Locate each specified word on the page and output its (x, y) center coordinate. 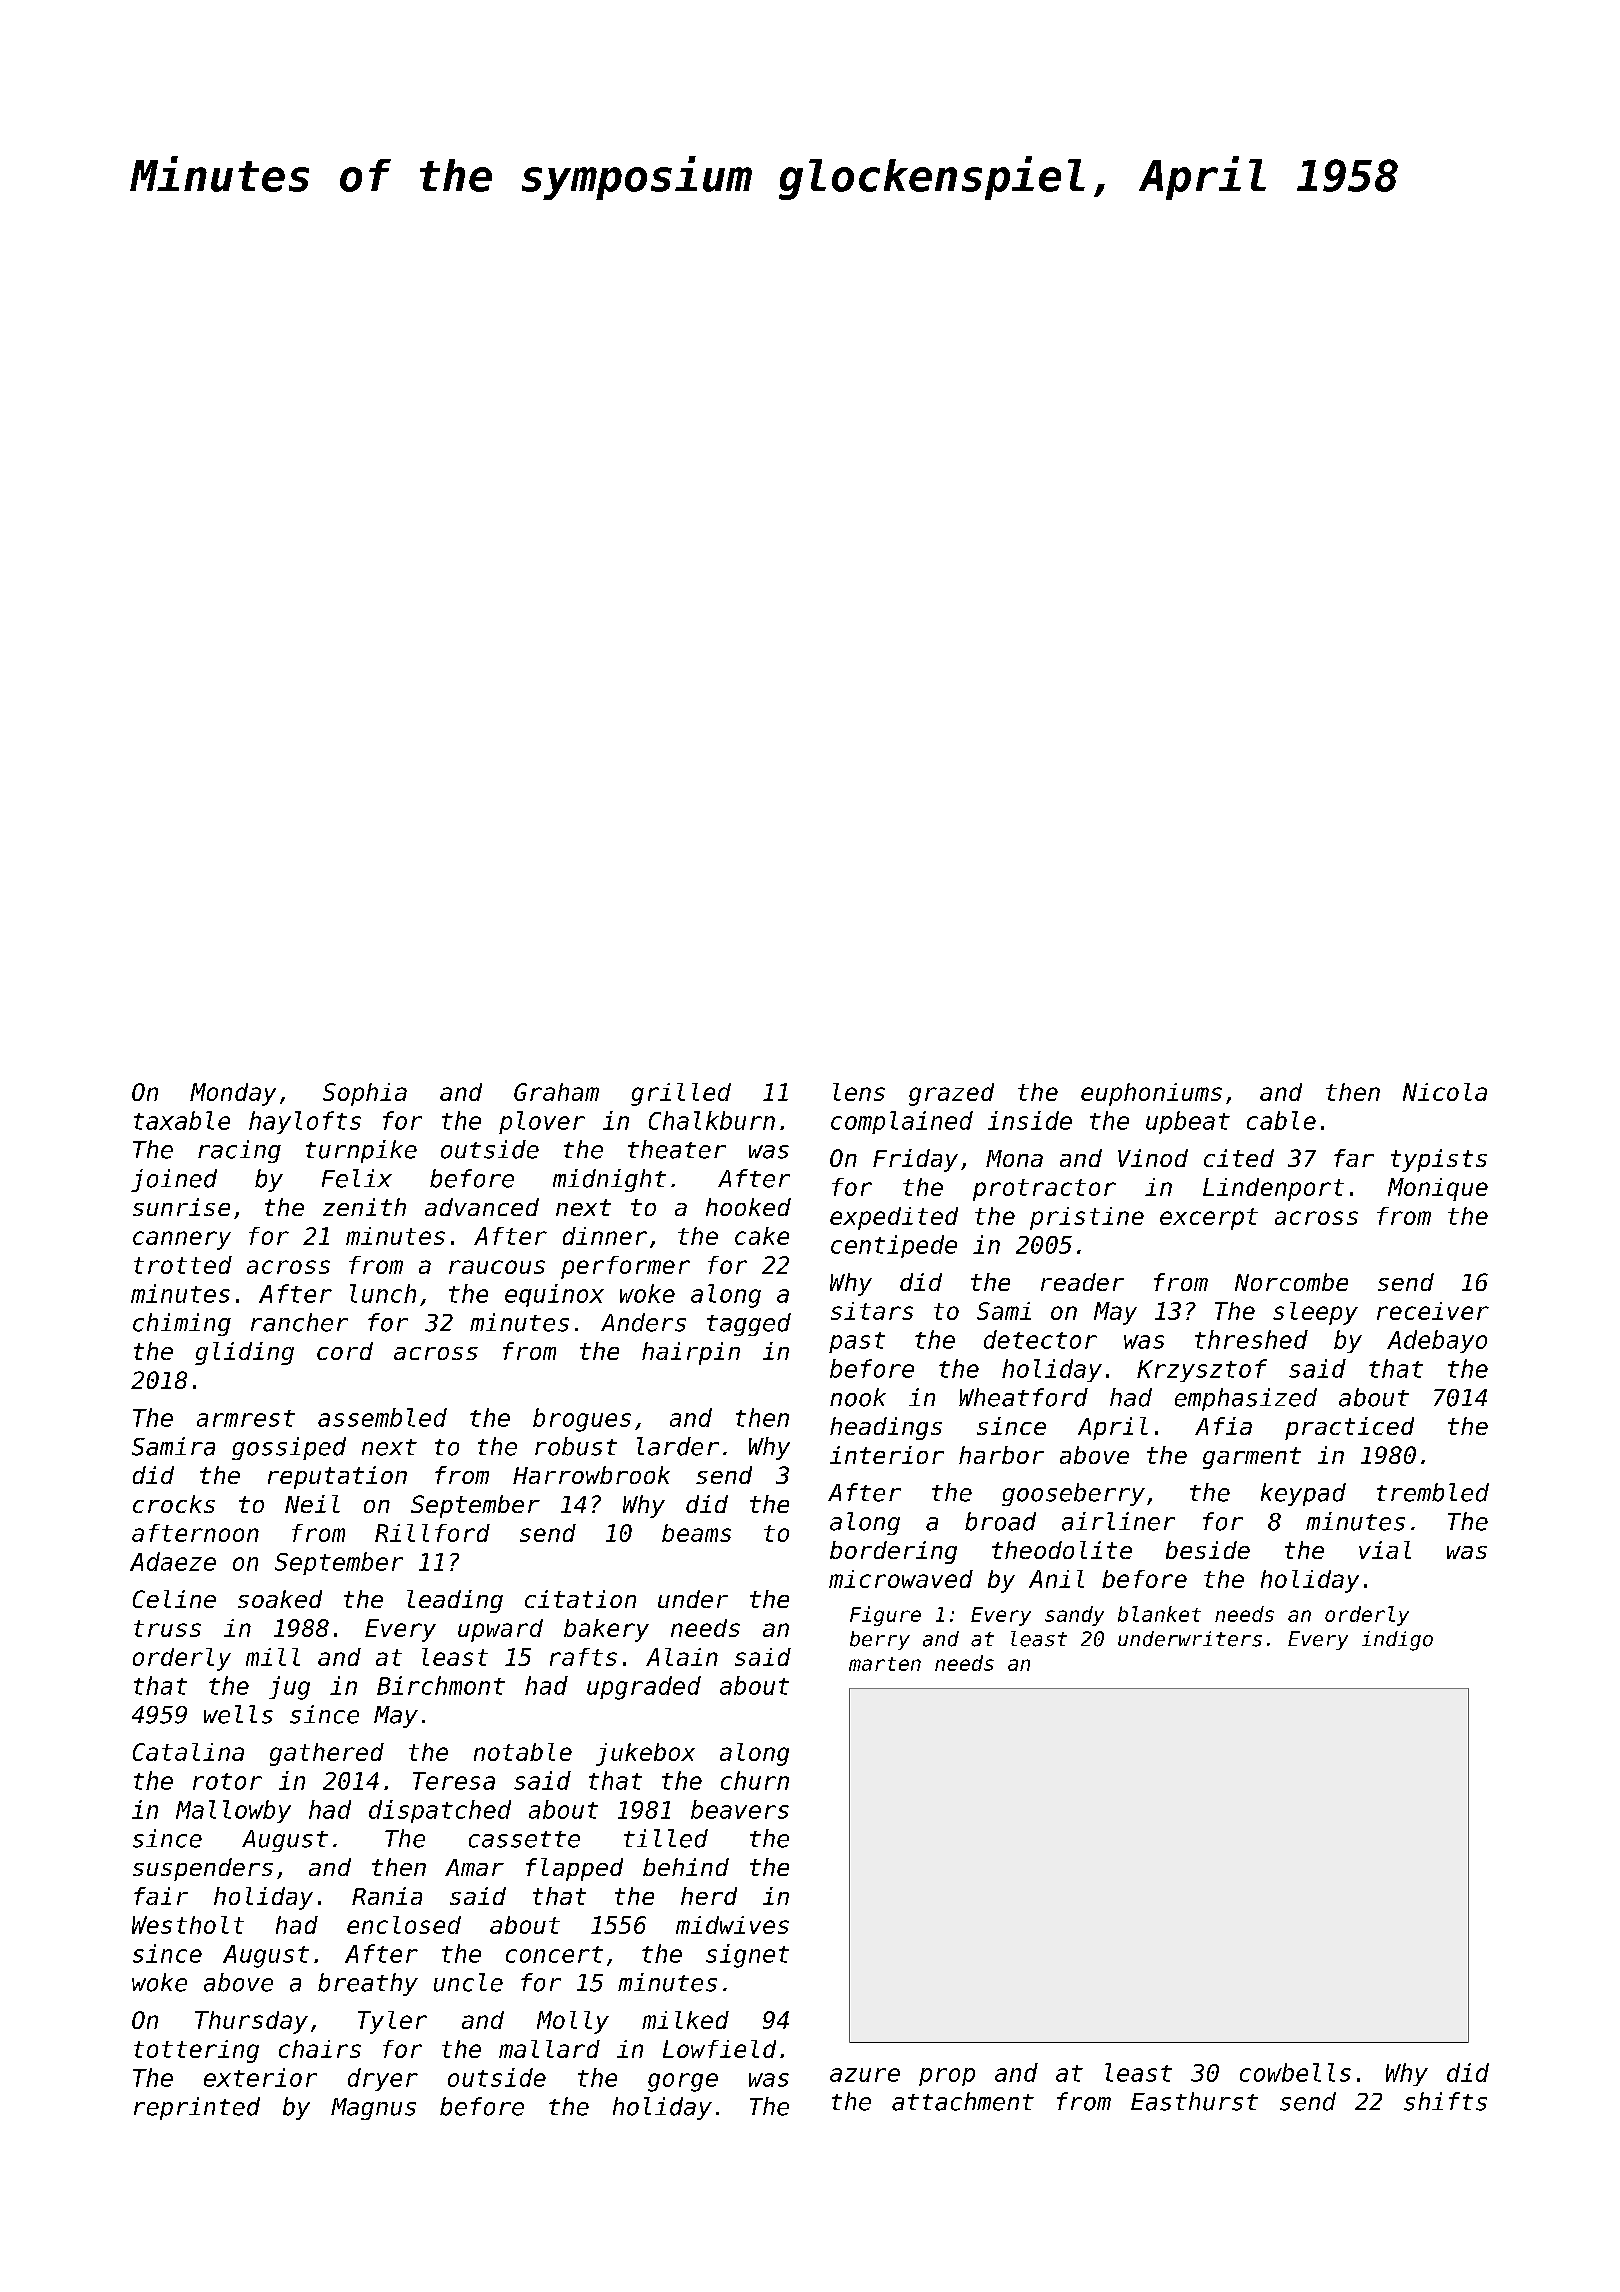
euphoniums (1151, 1094)
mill (273, 1657)
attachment (963, 2101)
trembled (1433, 1492)
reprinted (197, 2108)
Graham (556, 1092)
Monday (233, 1094)
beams (696, 1533)
